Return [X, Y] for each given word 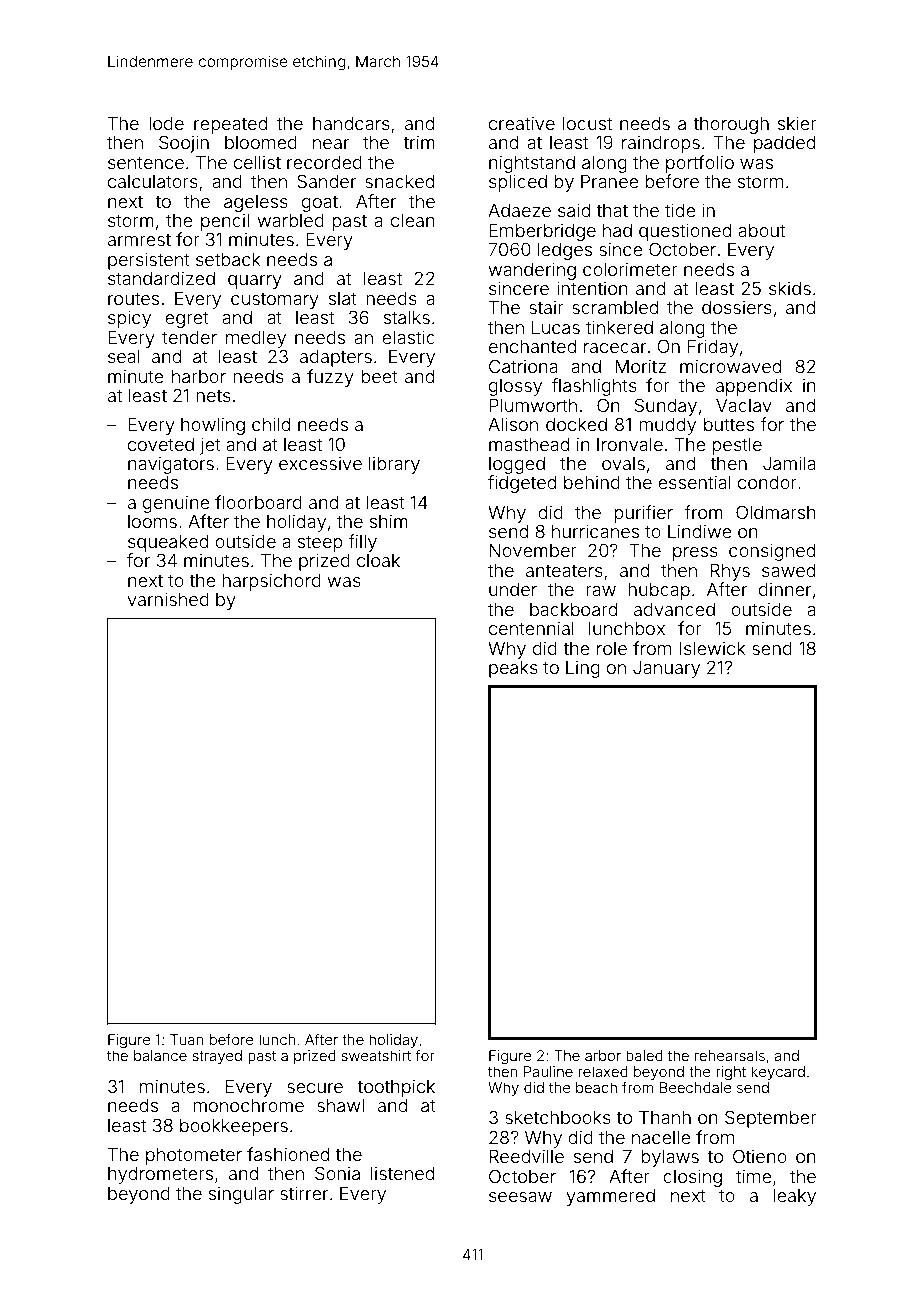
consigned [772, 552]
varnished [168, 599]
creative [522, 123]
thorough [731, 125]
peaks [513, 669]
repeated [230, 125]
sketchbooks [558, 1117]
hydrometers [160, 1175]
